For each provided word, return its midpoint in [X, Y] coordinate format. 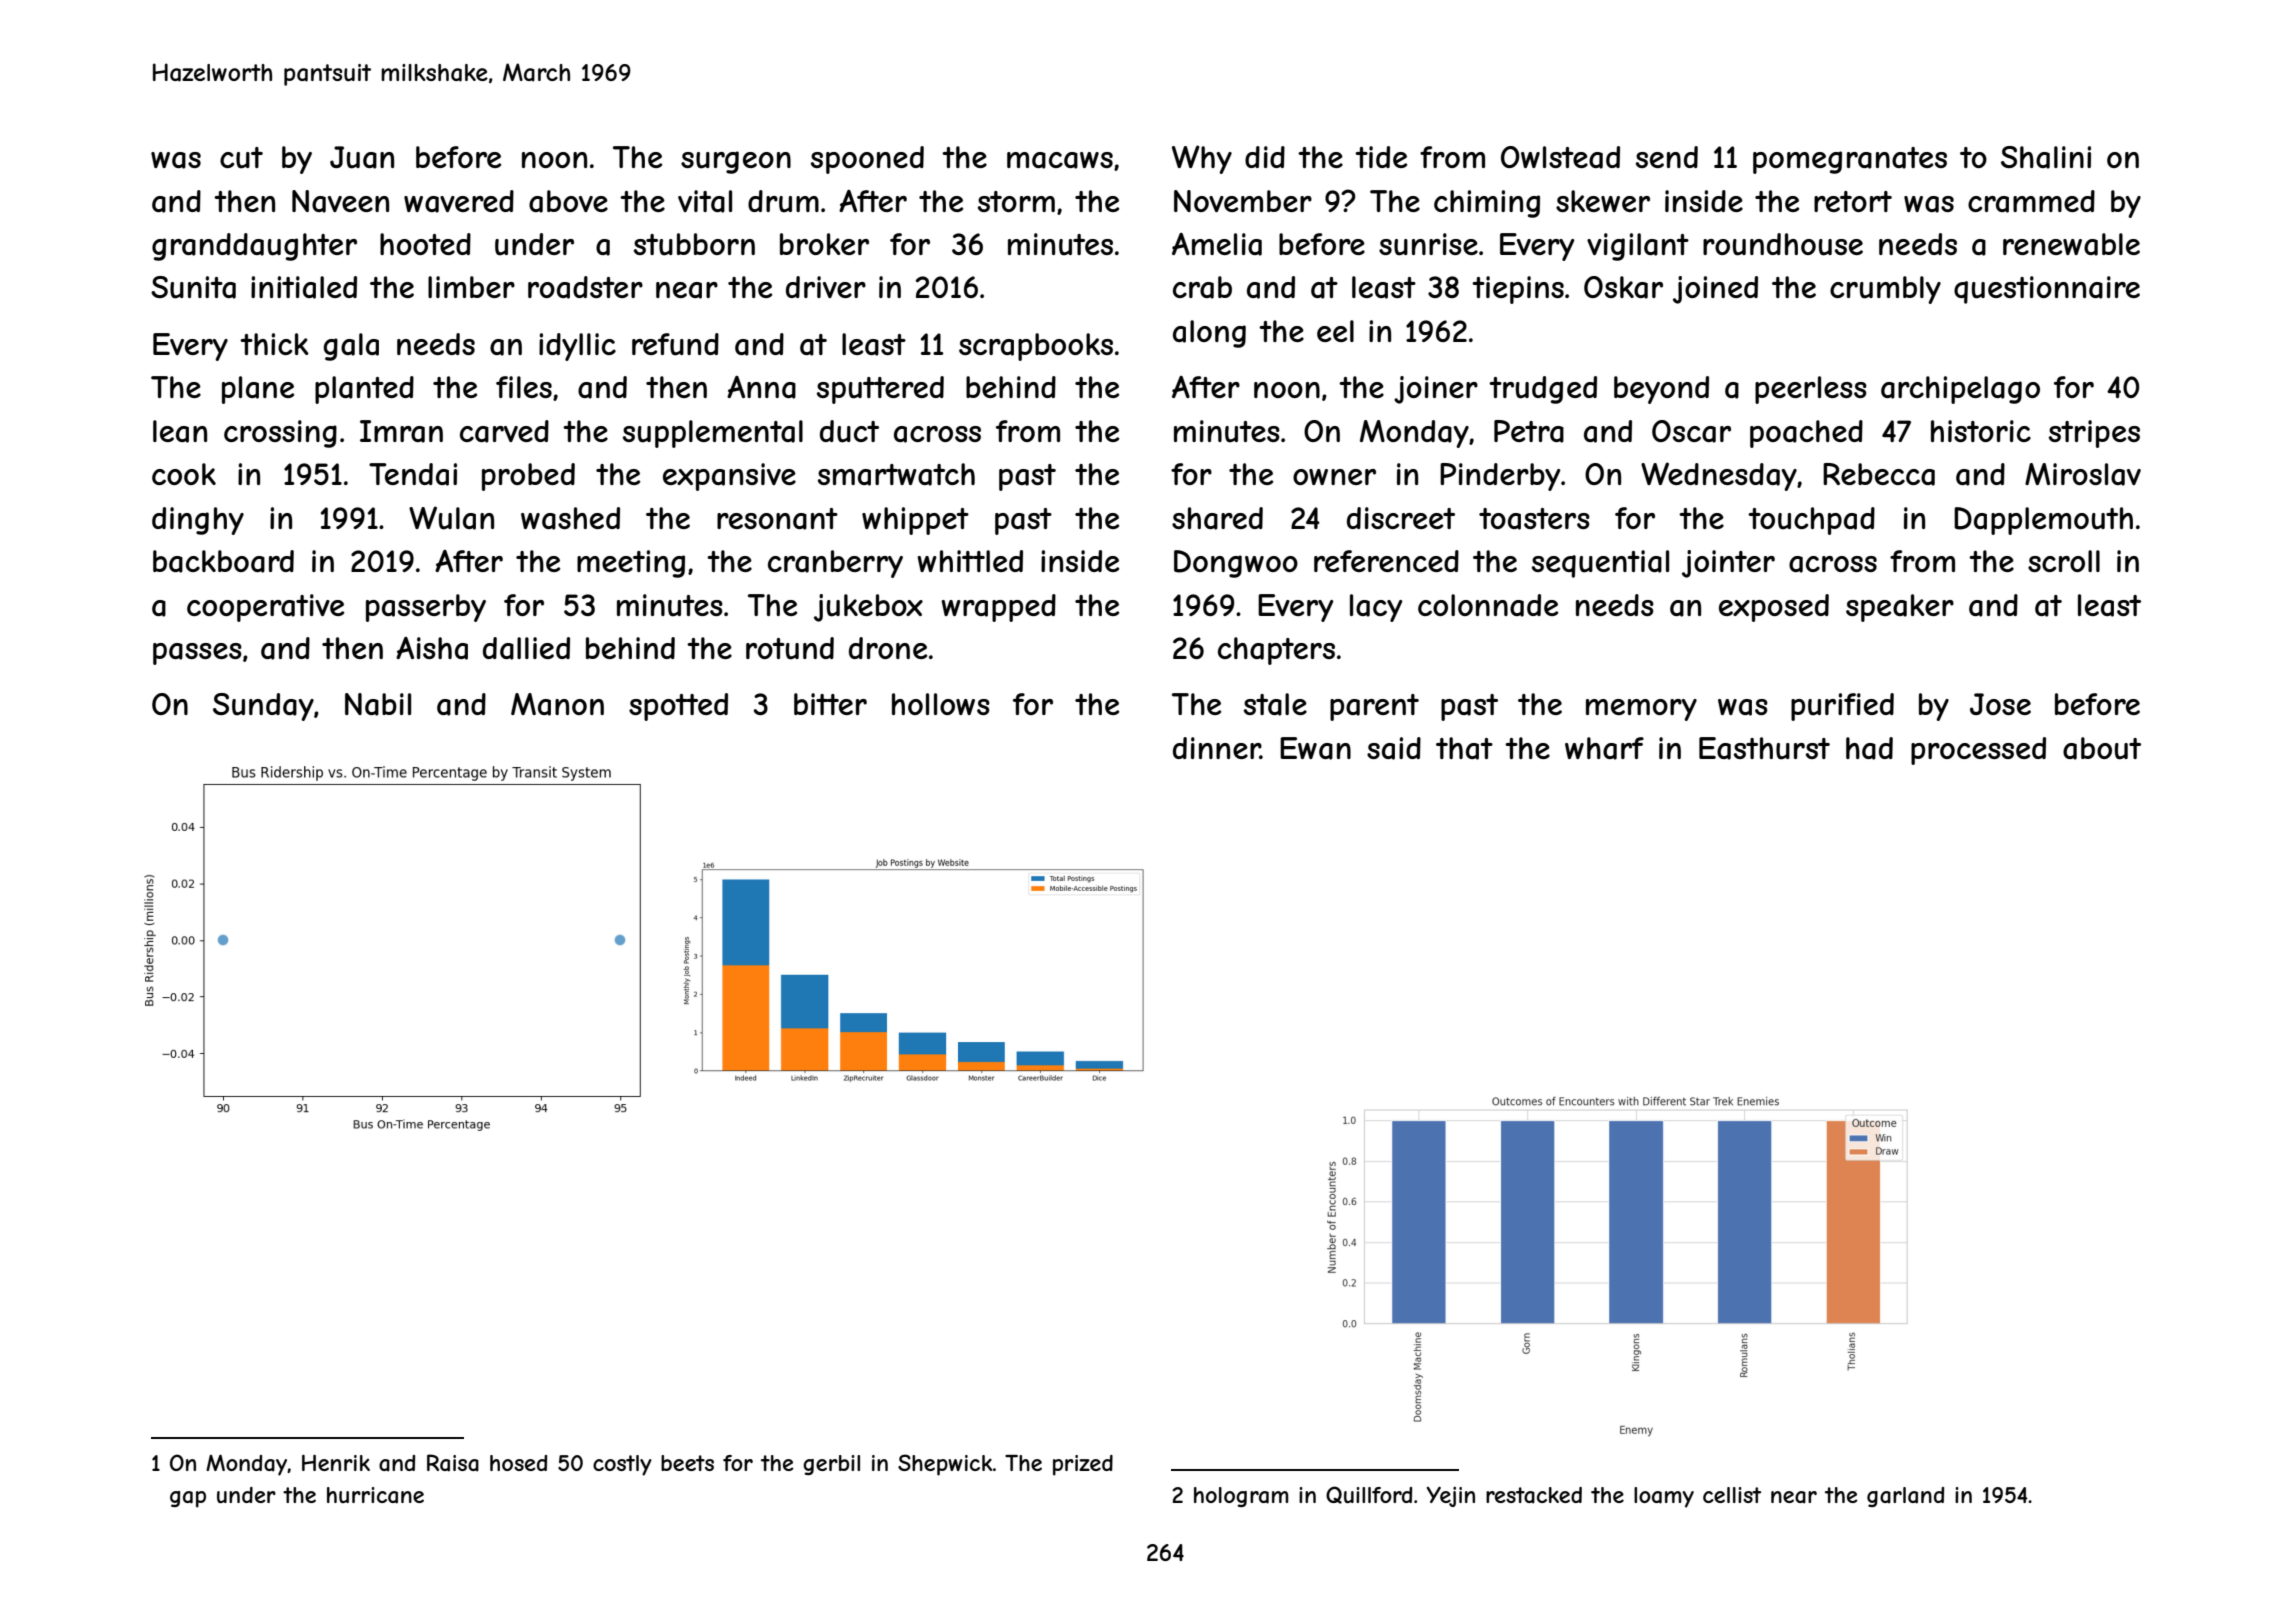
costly [622, 1465]
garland [1905, 1497]
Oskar [1623, 287]
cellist [1732, 1495]
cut [241, 158]
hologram [1241, 1497]
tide [1381, 157]
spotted [678, 707]
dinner [1216, 748]
